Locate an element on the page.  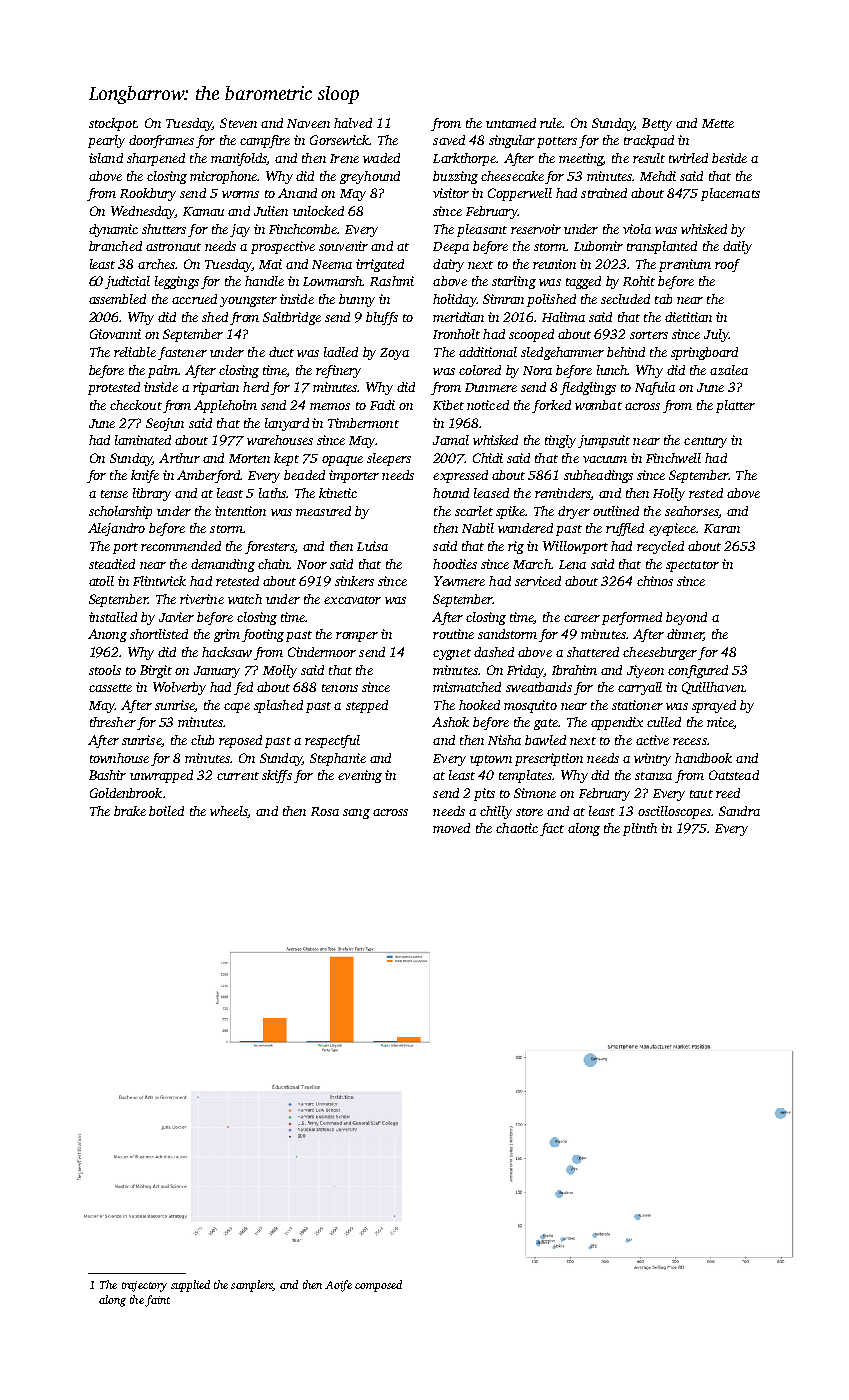
trajectory is located at coordinates (144, 1286).
